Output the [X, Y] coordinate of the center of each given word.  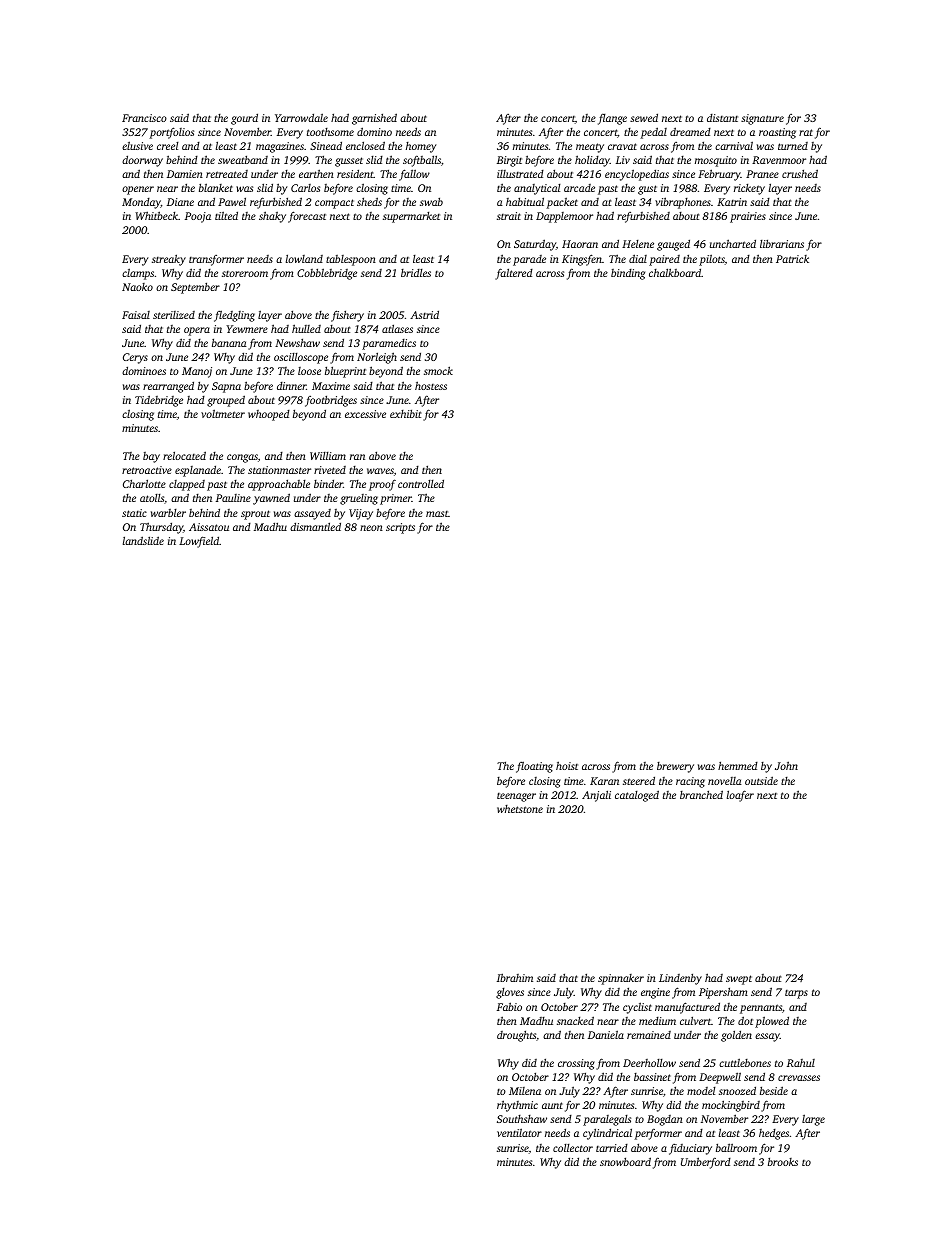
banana [229, 342]
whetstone [520, 809]
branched [701, 794]
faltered [514, 274]
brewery [675, 767]
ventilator [519, 1132]
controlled [421, 483]
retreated [227, 174]
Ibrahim [515, 977]
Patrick [792, 259]
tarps [796, 994]
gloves [510, 993]
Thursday [161, 528]
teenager [516, 797]
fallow [414, 175]
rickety [749, 189]
